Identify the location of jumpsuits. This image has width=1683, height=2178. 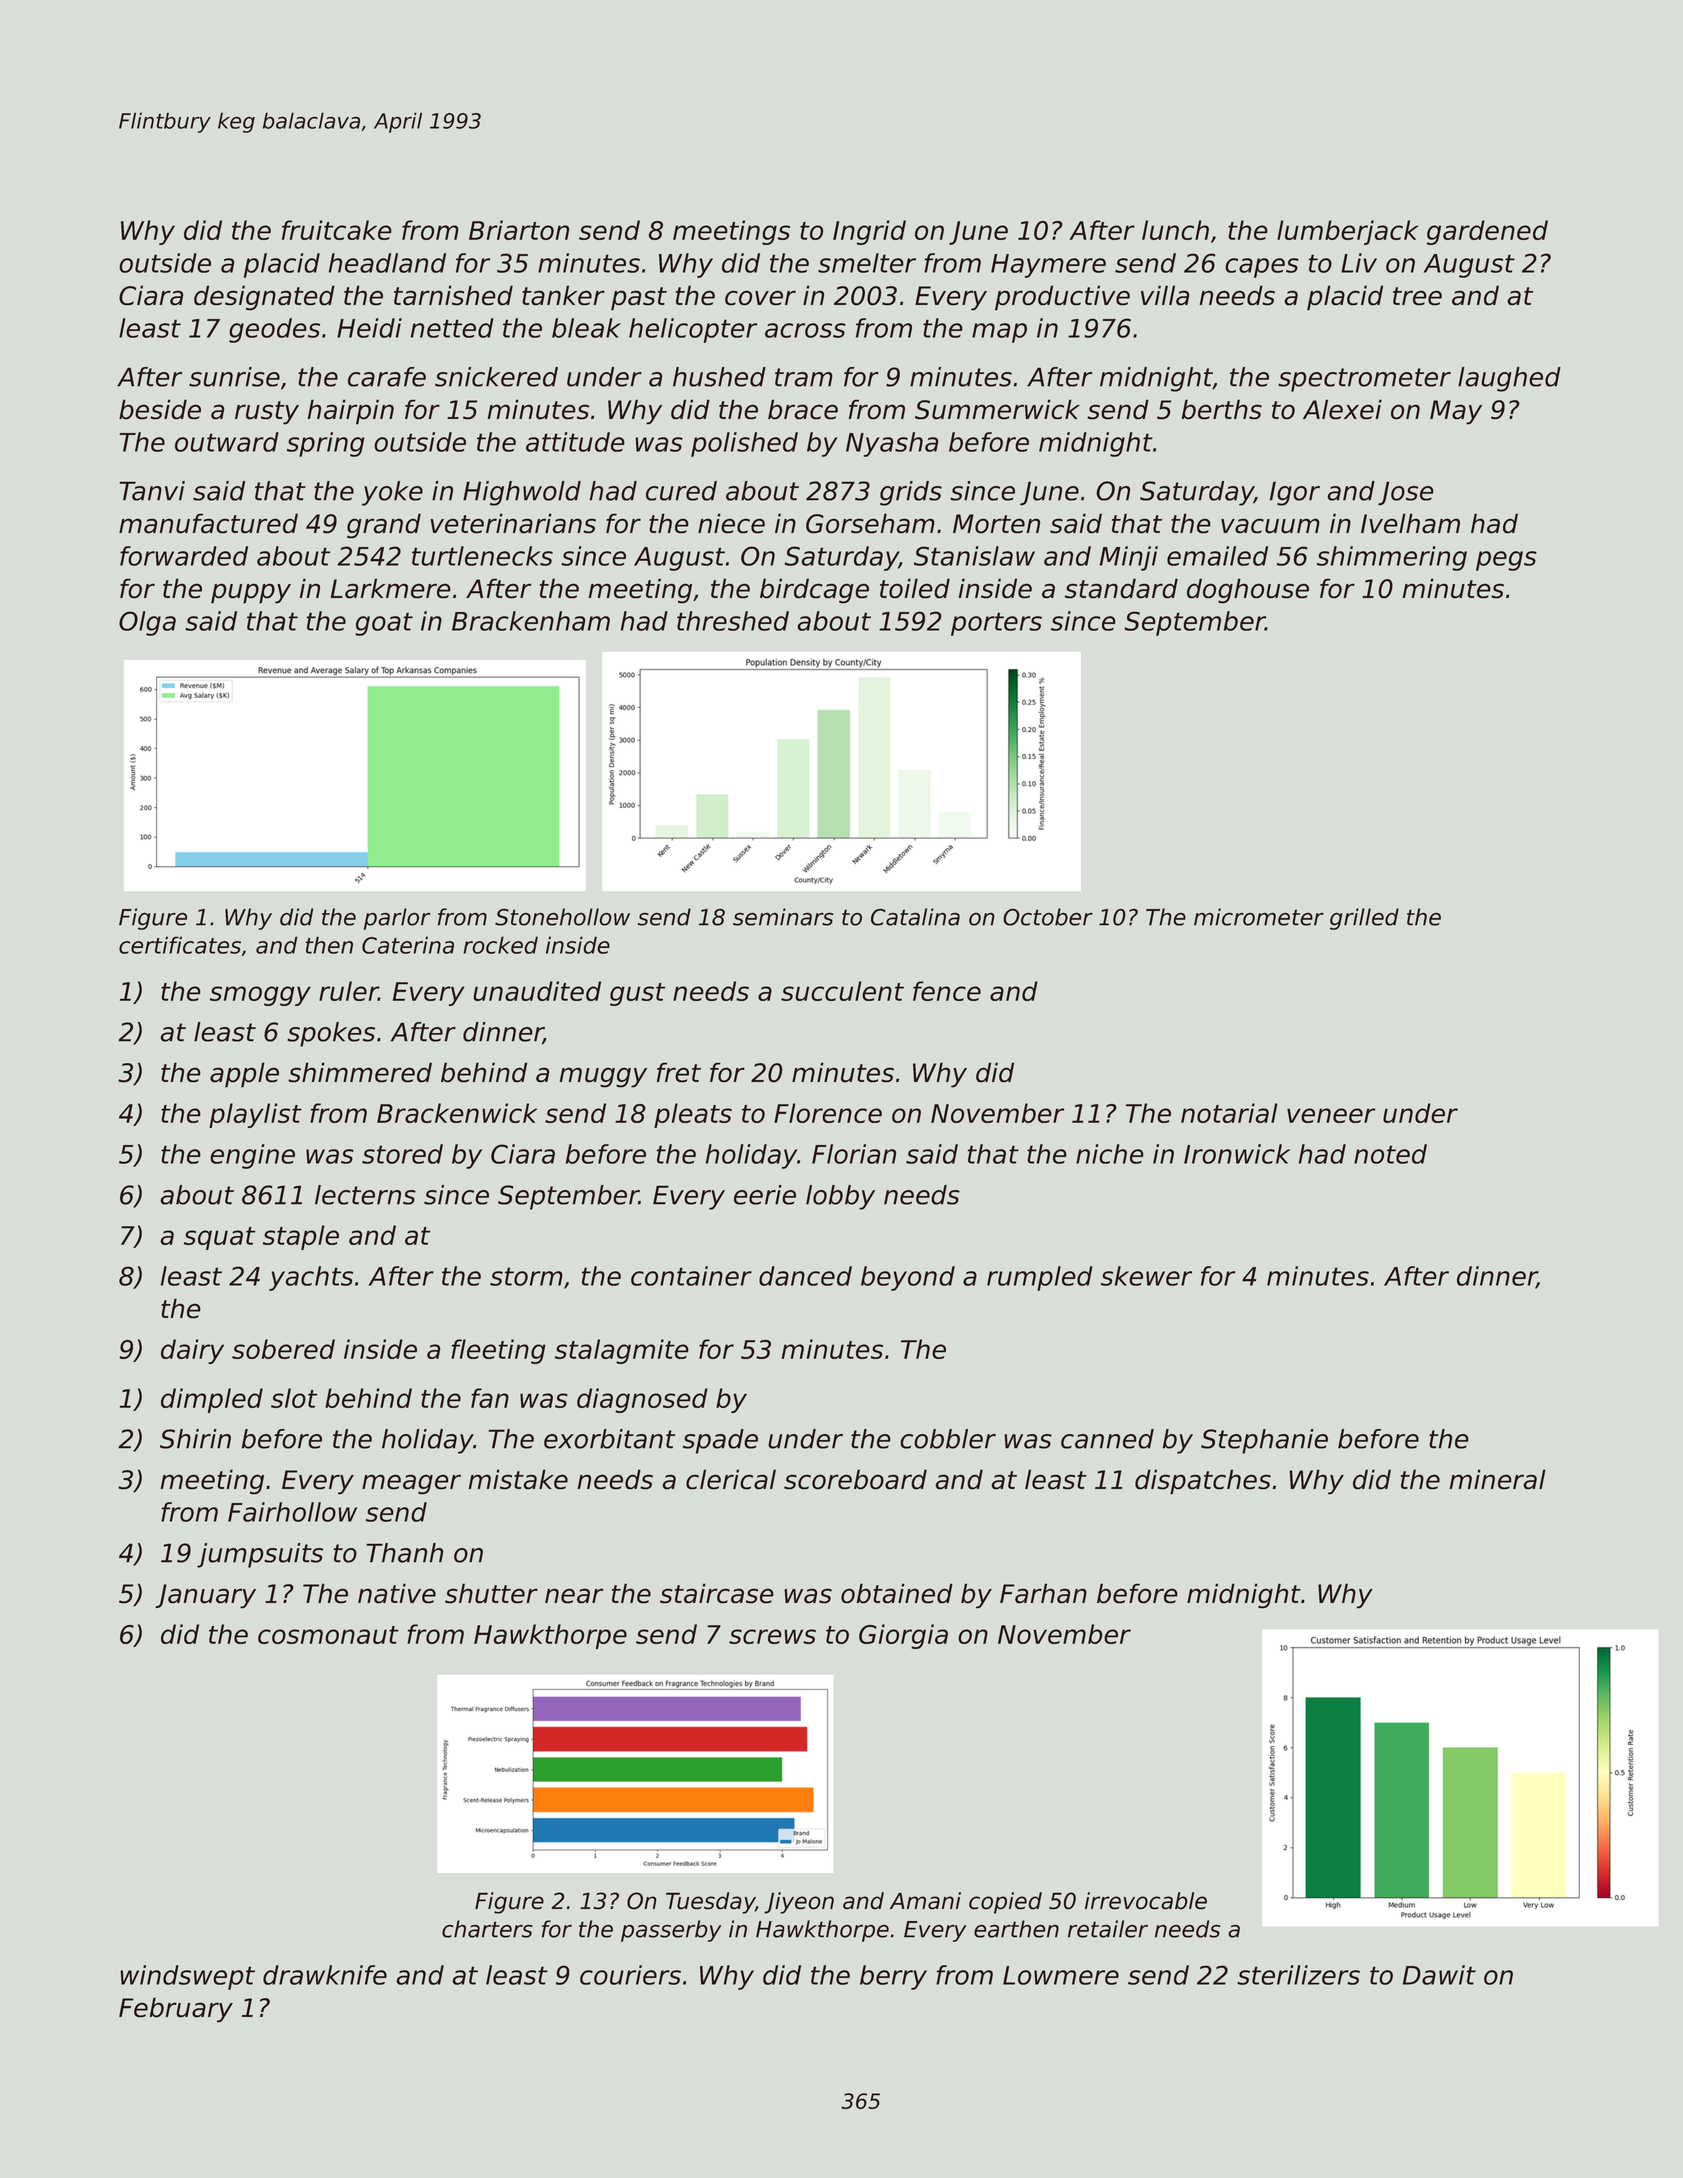
(260, 1555).
